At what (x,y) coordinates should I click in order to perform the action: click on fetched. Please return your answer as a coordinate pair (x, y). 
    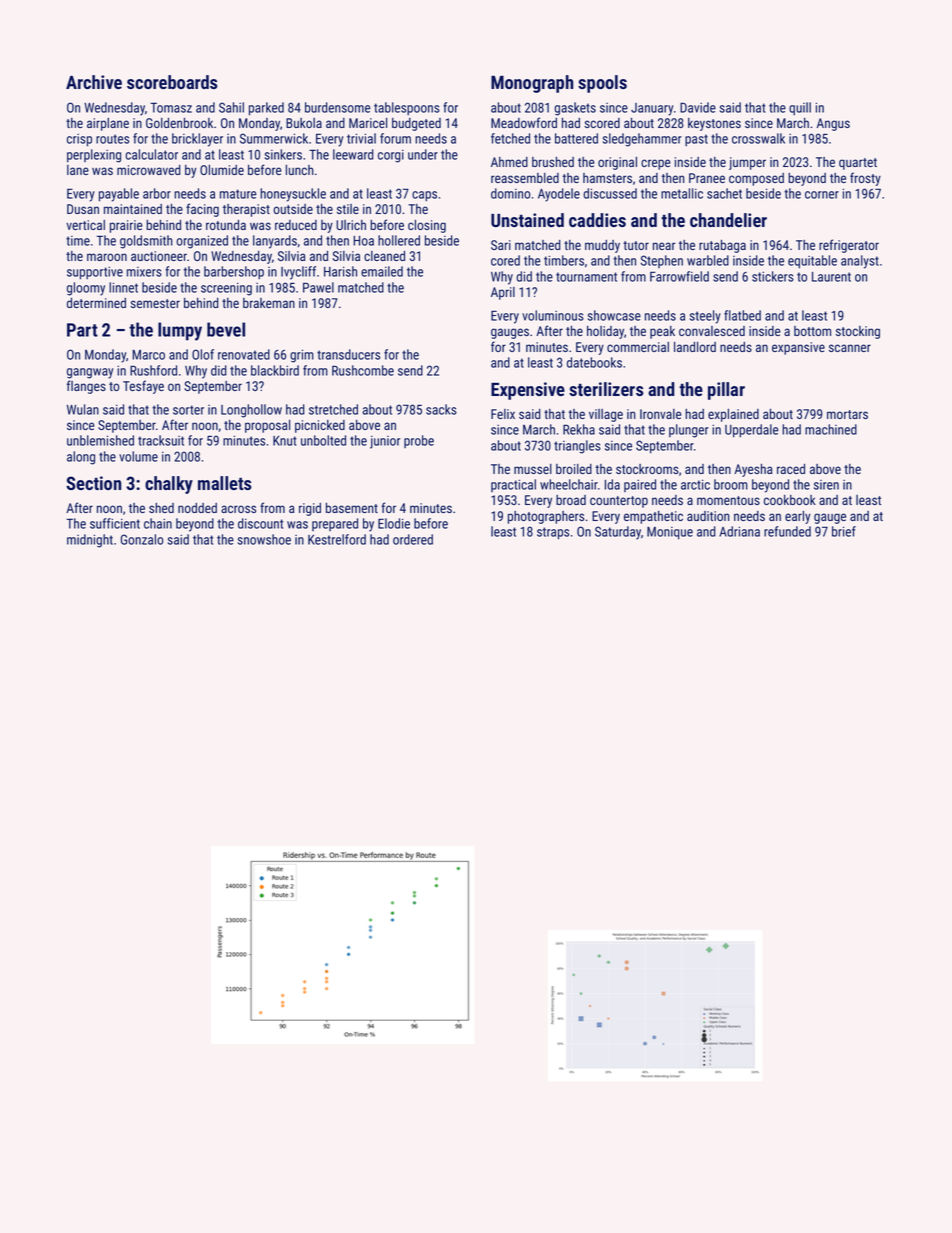
    Looking at the image, I should click on (510, 138).
